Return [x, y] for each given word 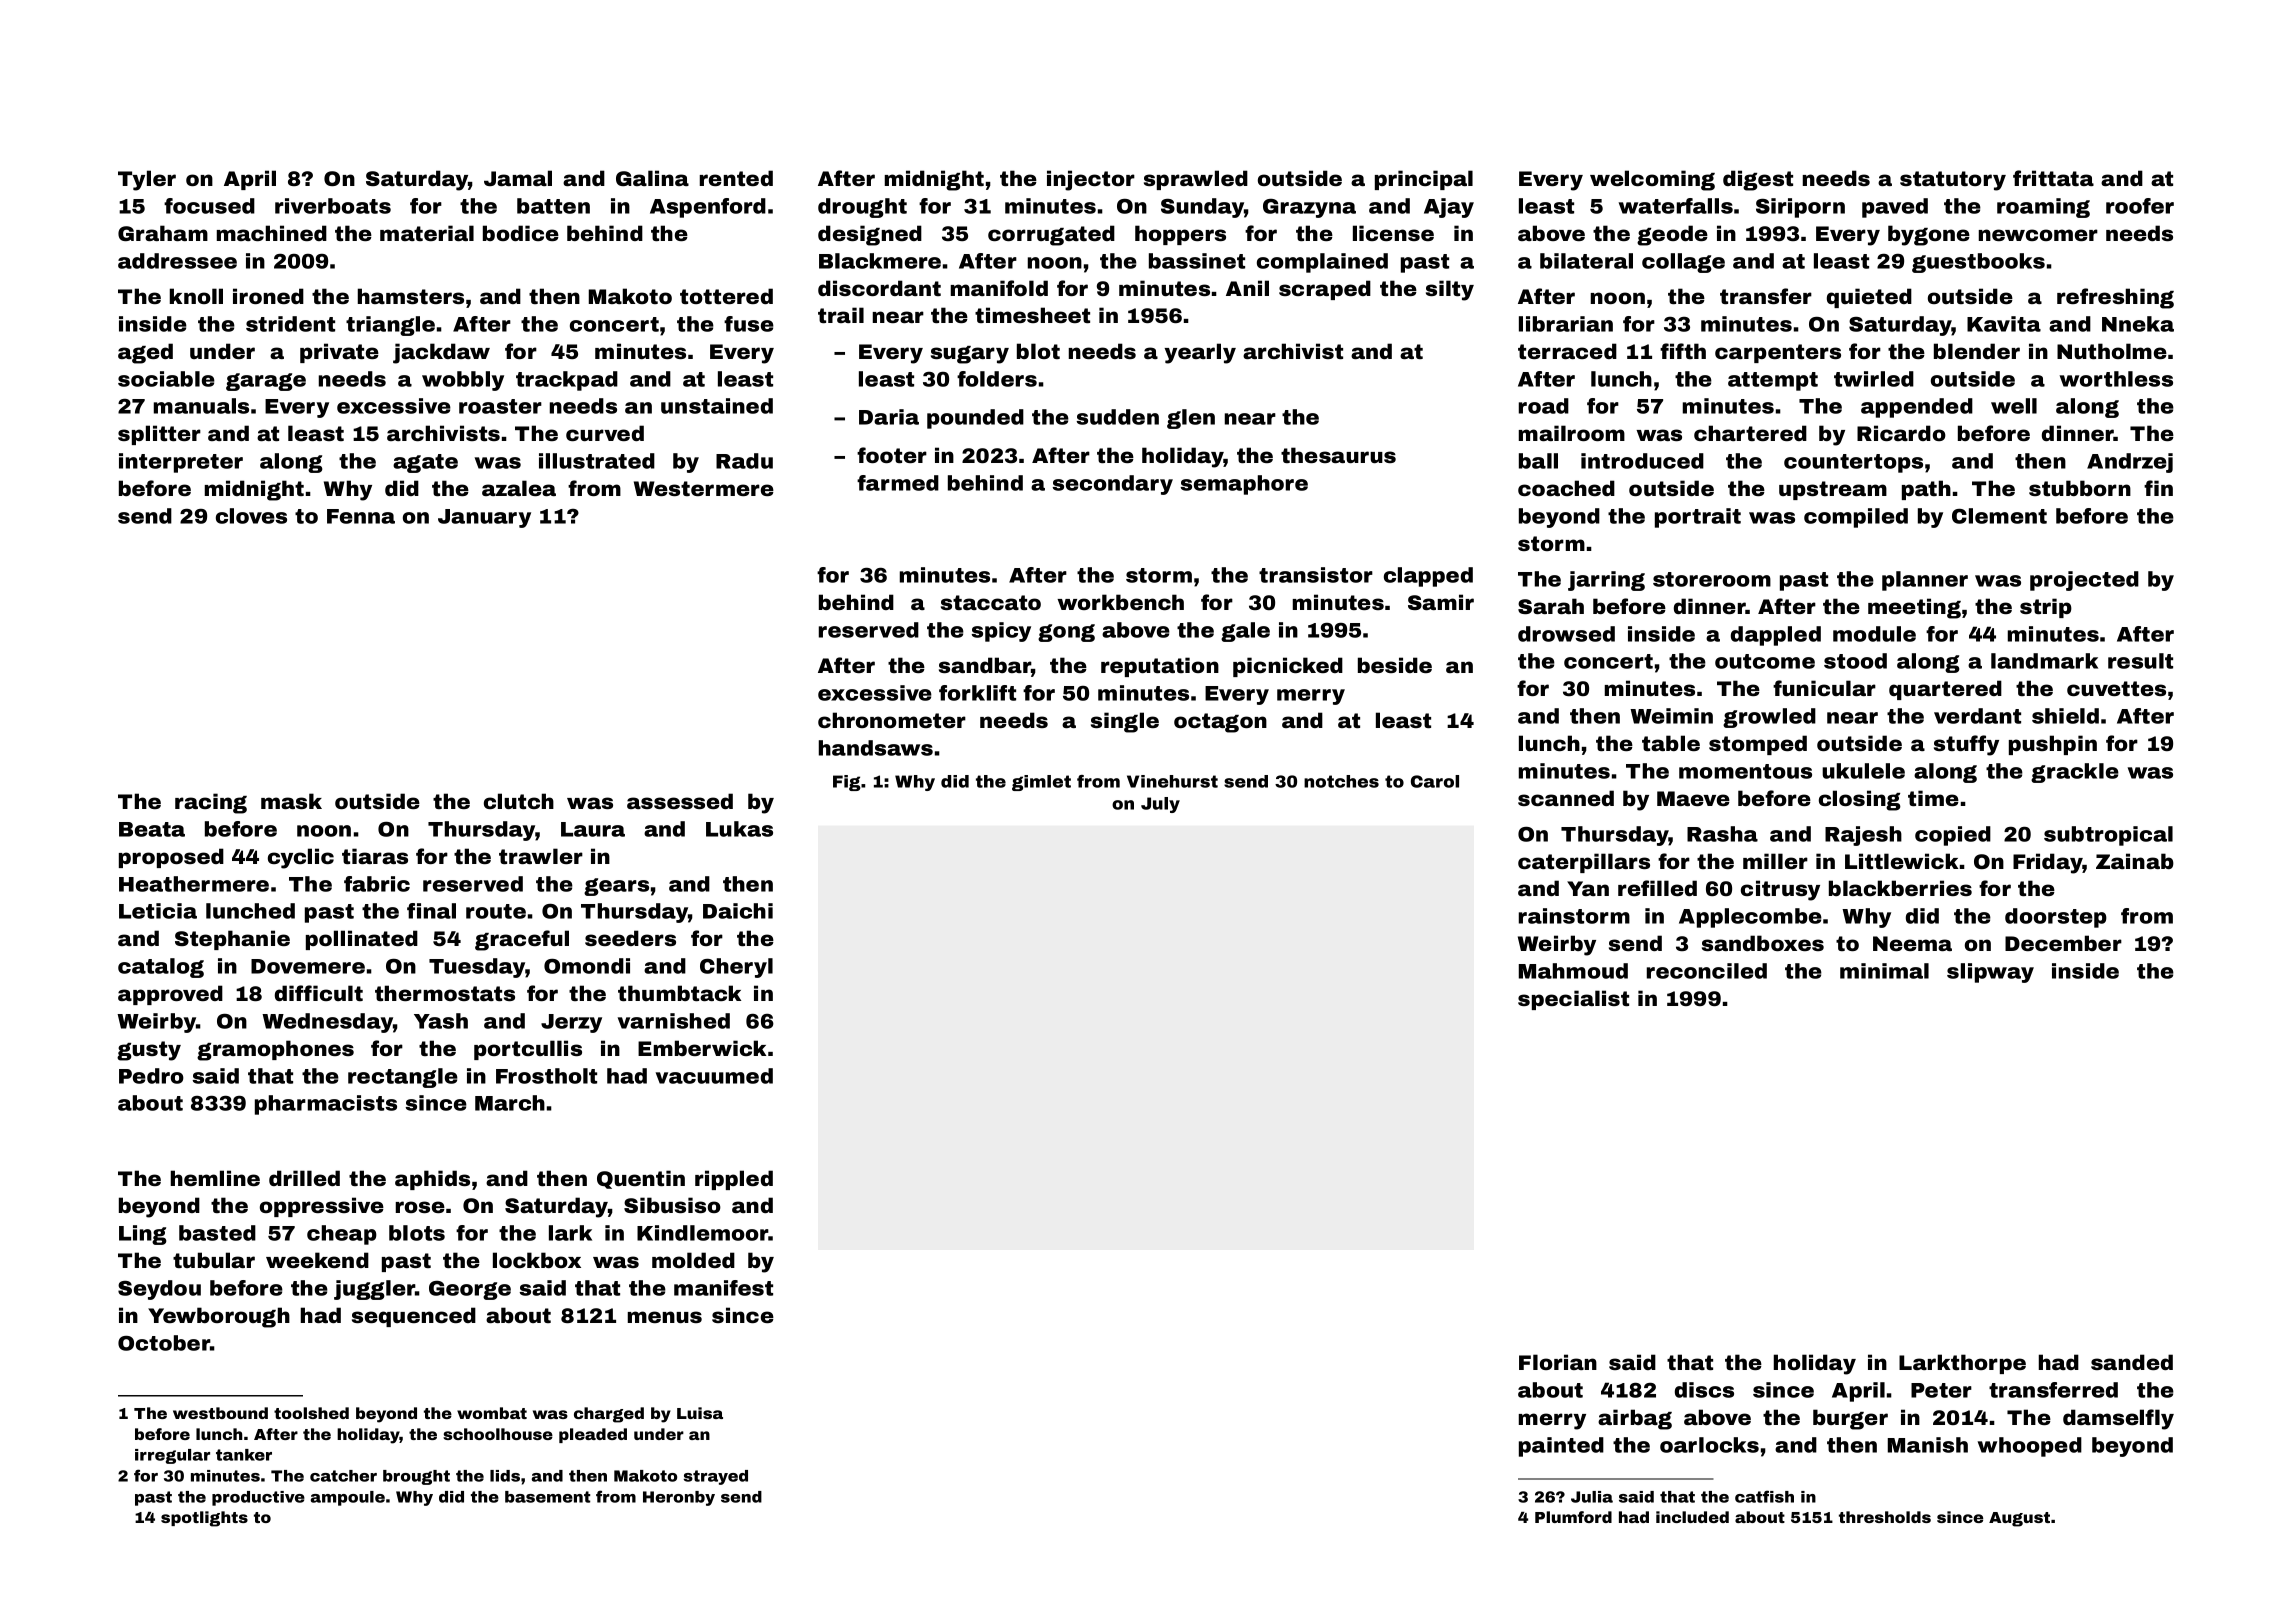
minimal [1884, 971]
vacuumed [714, 1076]
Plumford [1573, 1517]
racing [211, 803]
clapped [1428, 577]
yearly [1200, 353]
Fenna [361, 516]
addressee [177, 261]
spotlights [204, 1519]
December [2063, 943]
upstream [1833, 490]
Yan [1588, 888]
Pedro [151, 1076]
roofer [2140, 206]
